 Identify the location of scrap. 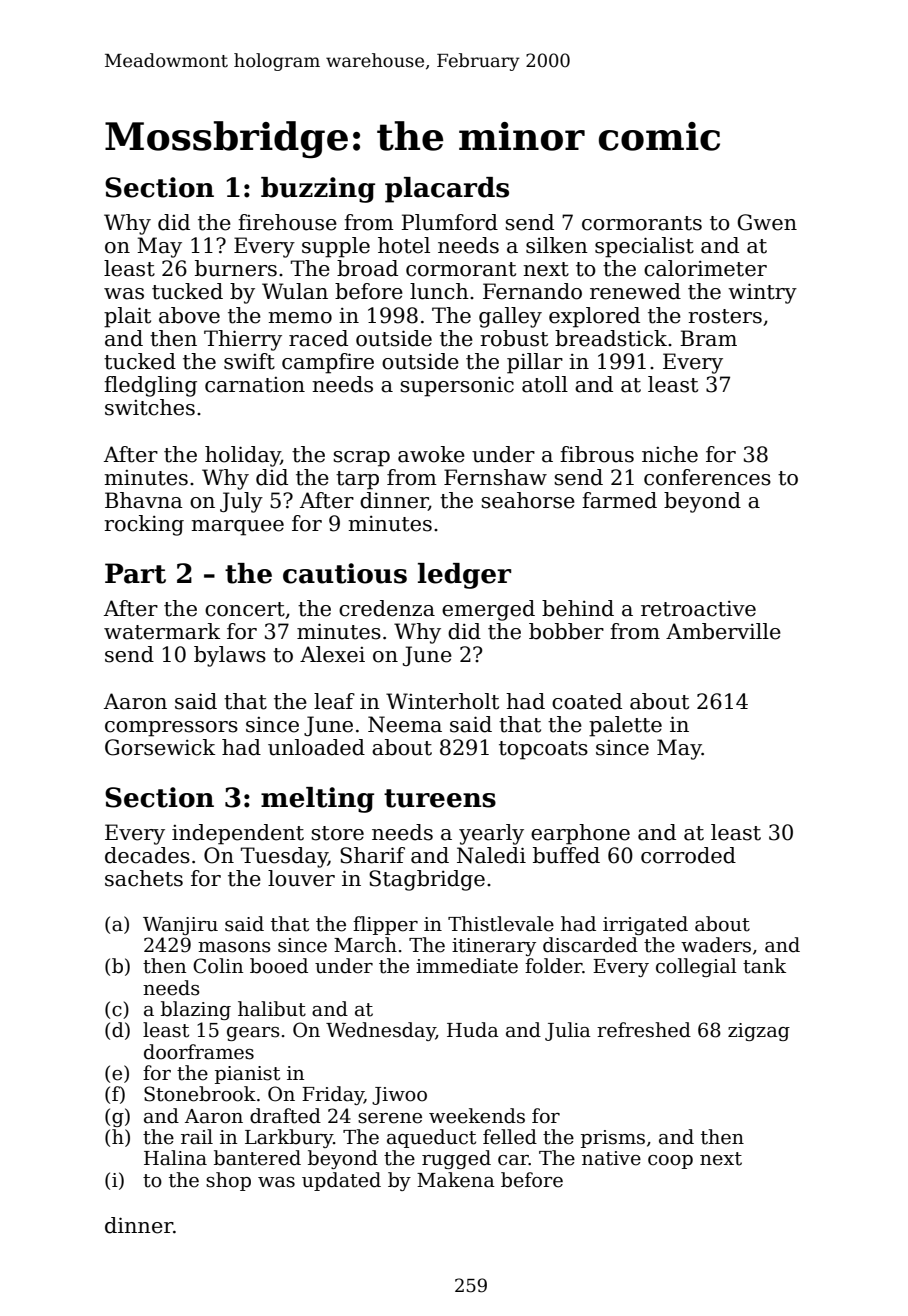
(361, 459).
